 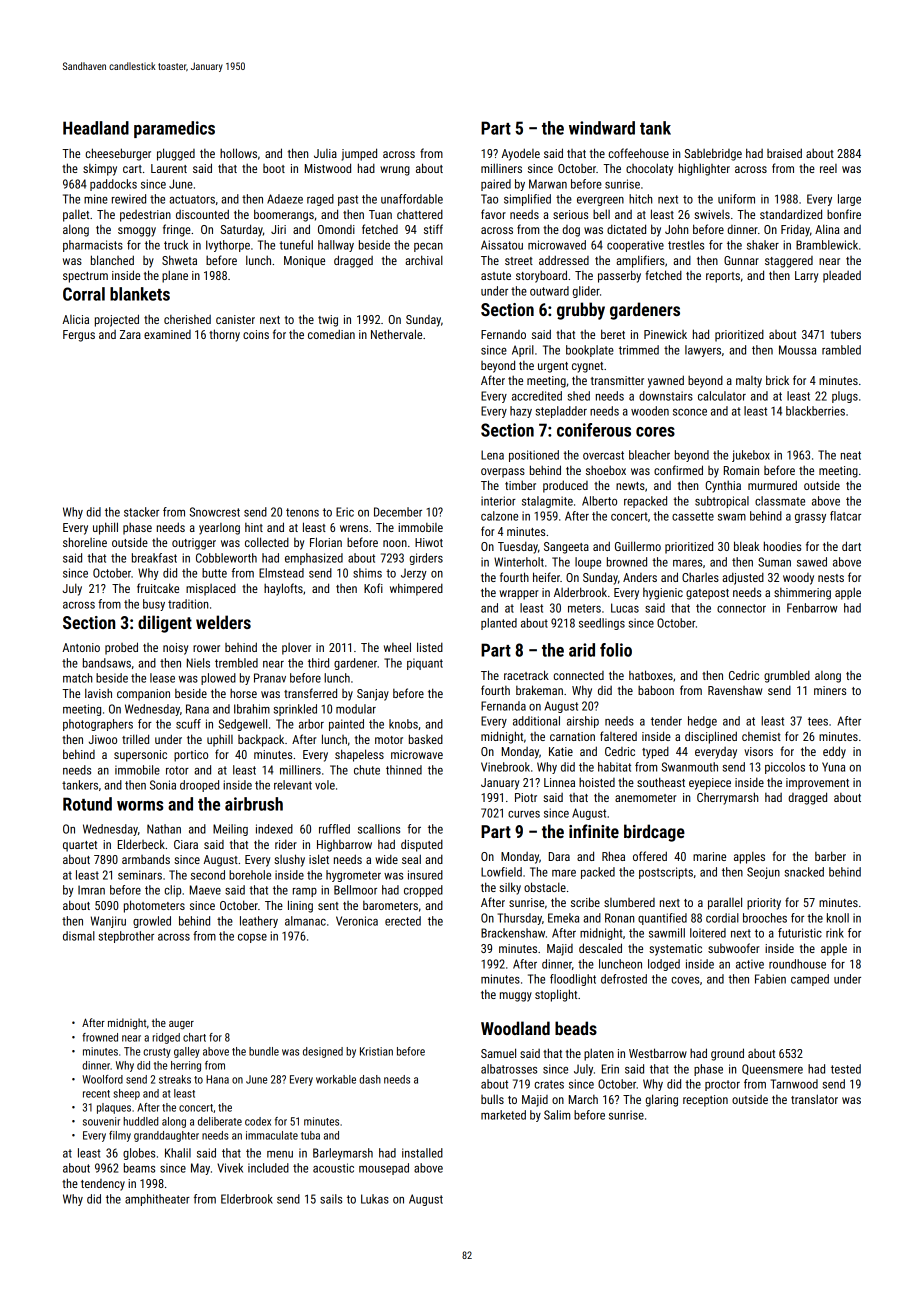 What do you see at coordinates (100, 170) in the page?
I see `skimpy` at bounding box center [100, 170].
